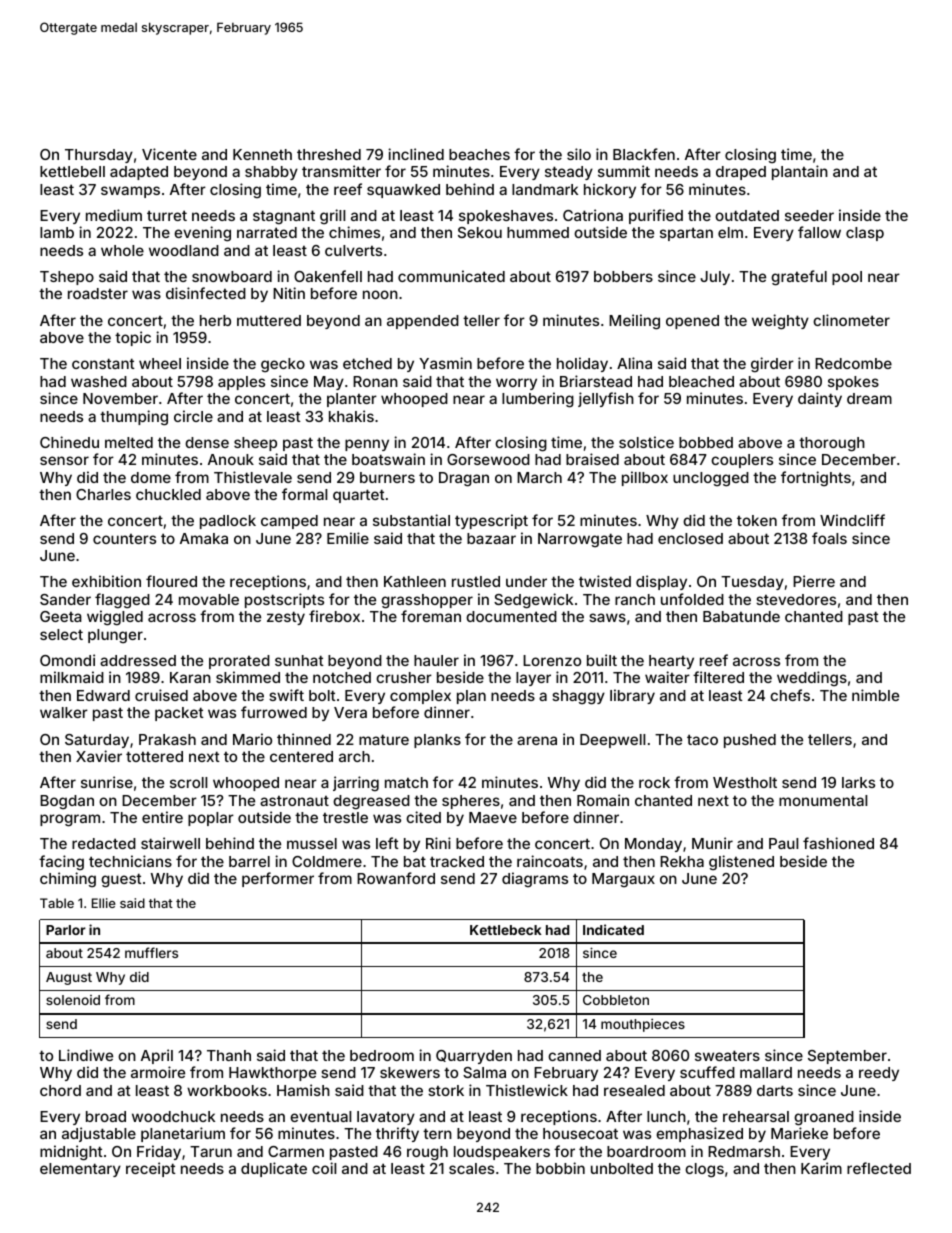 The image size is (952, 1233). I want to click on draped, so click(741, 173).
